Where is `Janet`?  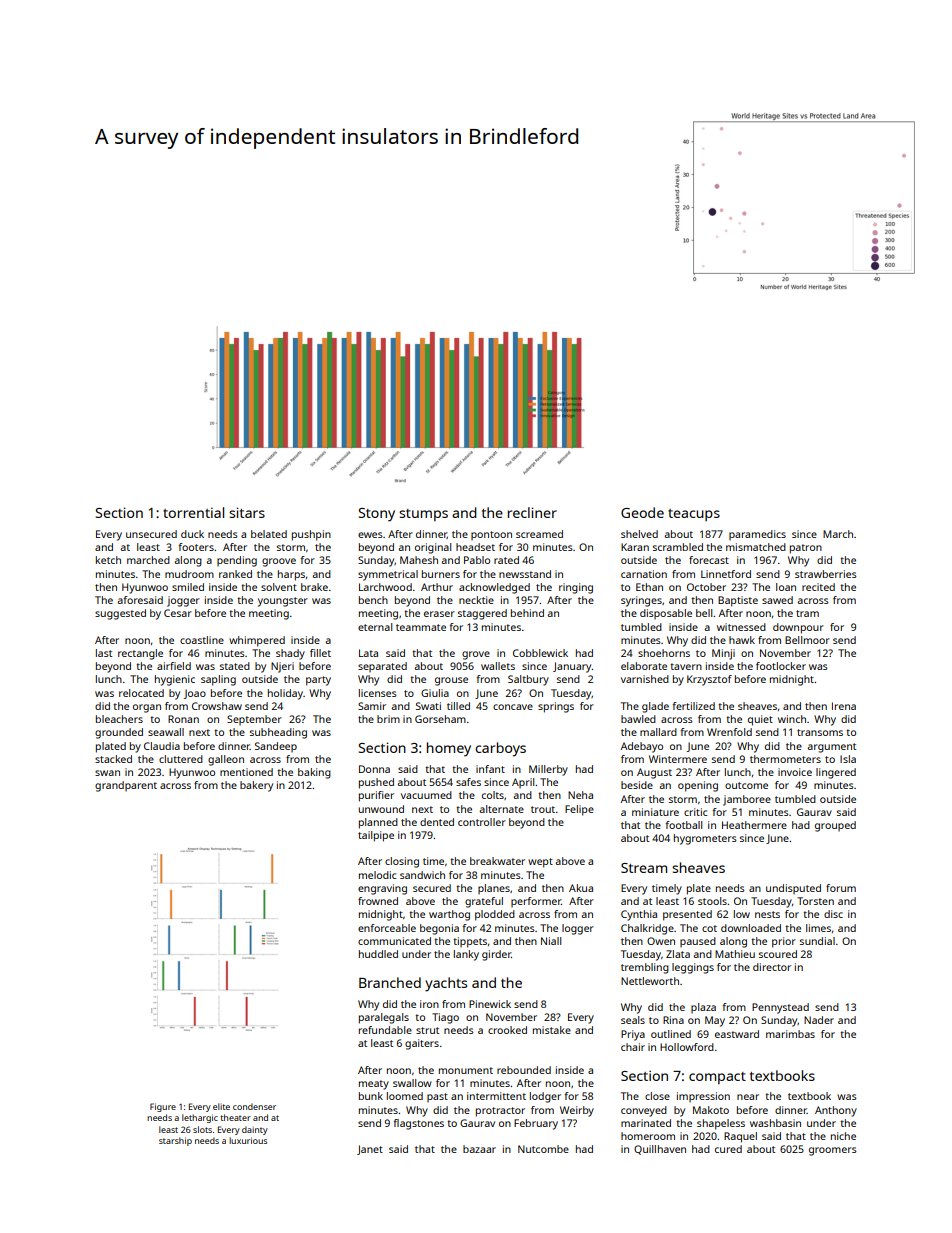 Janet is located at coordinates (370, 1150).
